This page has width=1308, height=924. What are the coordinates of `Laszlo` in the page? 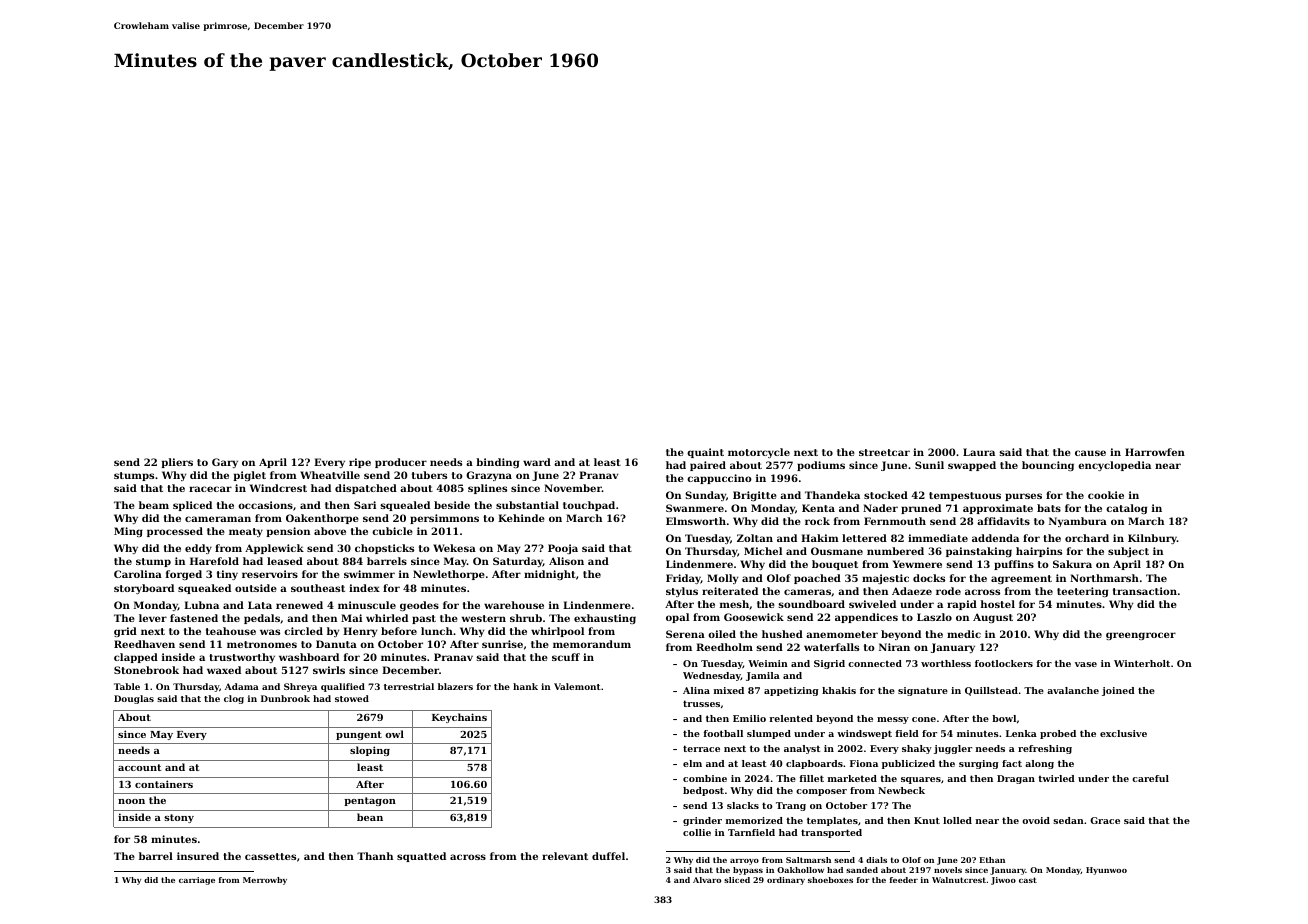 It's located at (934, 617).
